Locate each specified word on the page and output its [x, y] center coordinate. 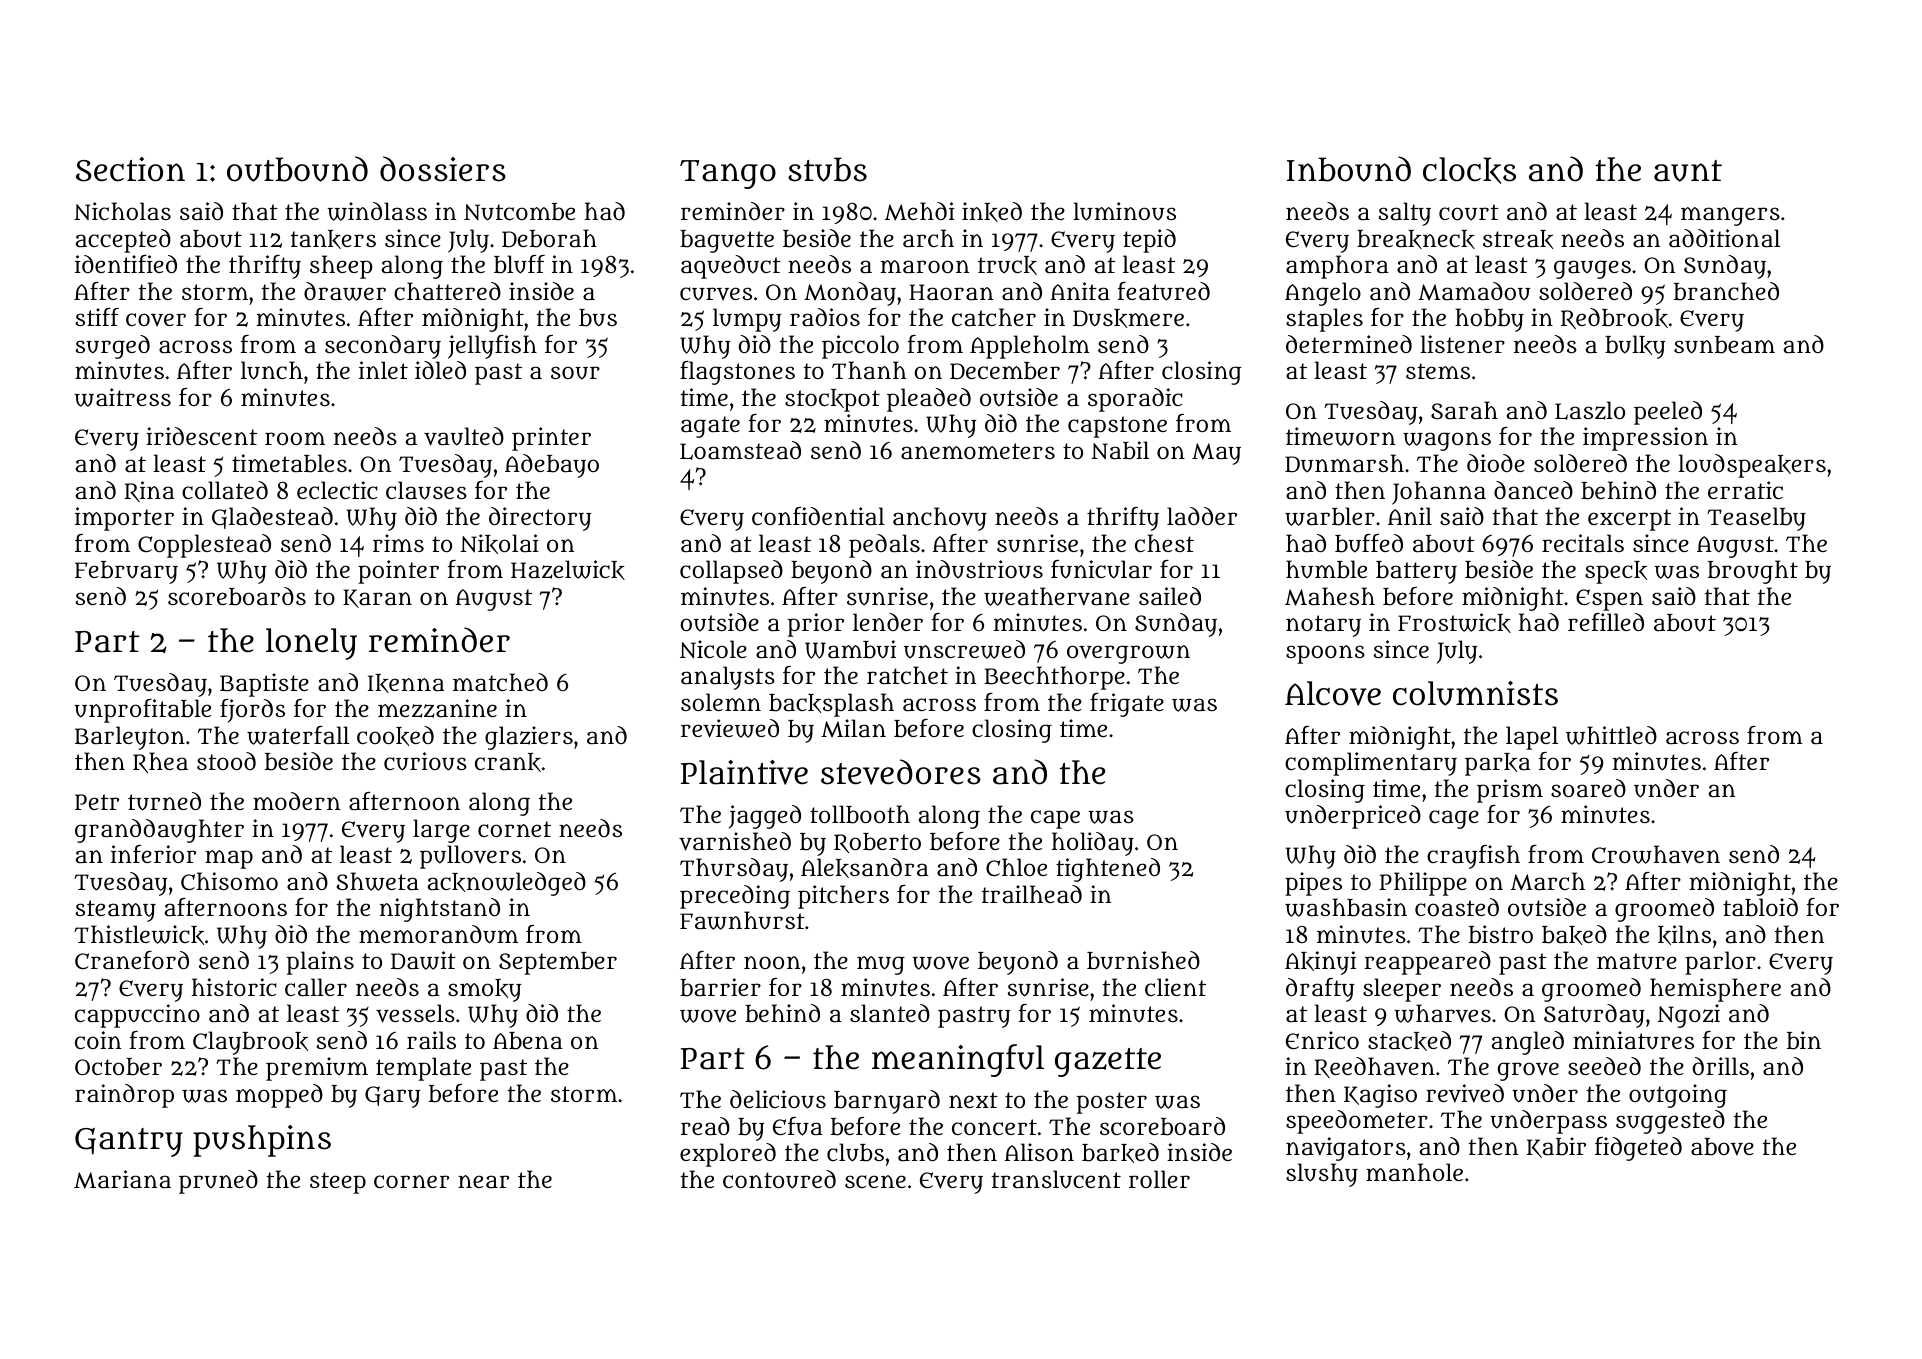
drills [1721, 1066]
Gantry [129, 1142]
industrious [979, 569]
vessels [415, 1013]
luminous [1124, 211]
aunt [1688, 171]
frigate [1127, 705]
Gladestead [272, 518]
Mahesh [1330, 596]
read [705, 1126]
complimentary [1371, 764]
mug [881, 965]
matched [500, 682]
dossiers [443, 169]
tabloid [1760, 907]
